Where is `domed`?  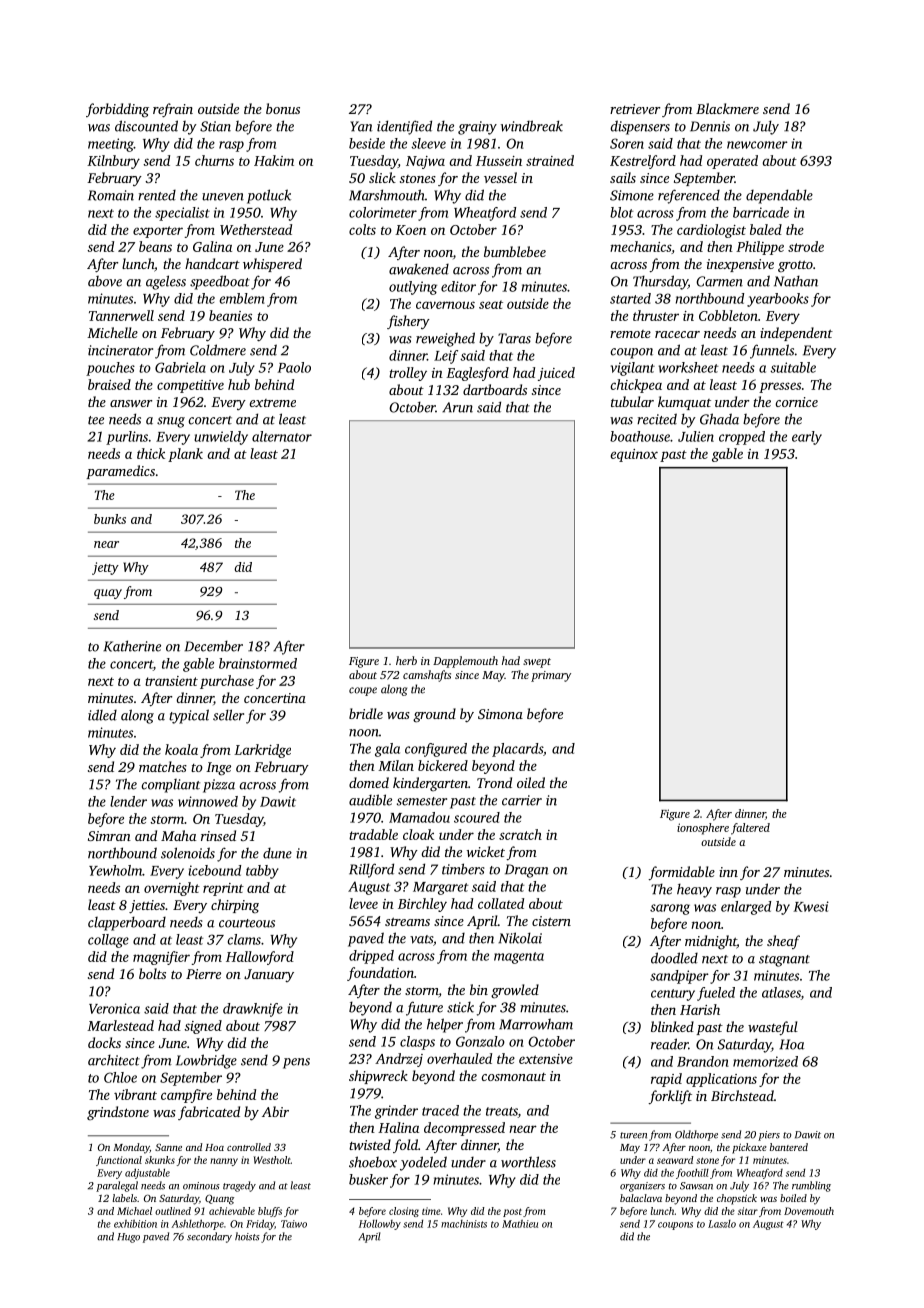 domed is located at coordinates (369, 782).
